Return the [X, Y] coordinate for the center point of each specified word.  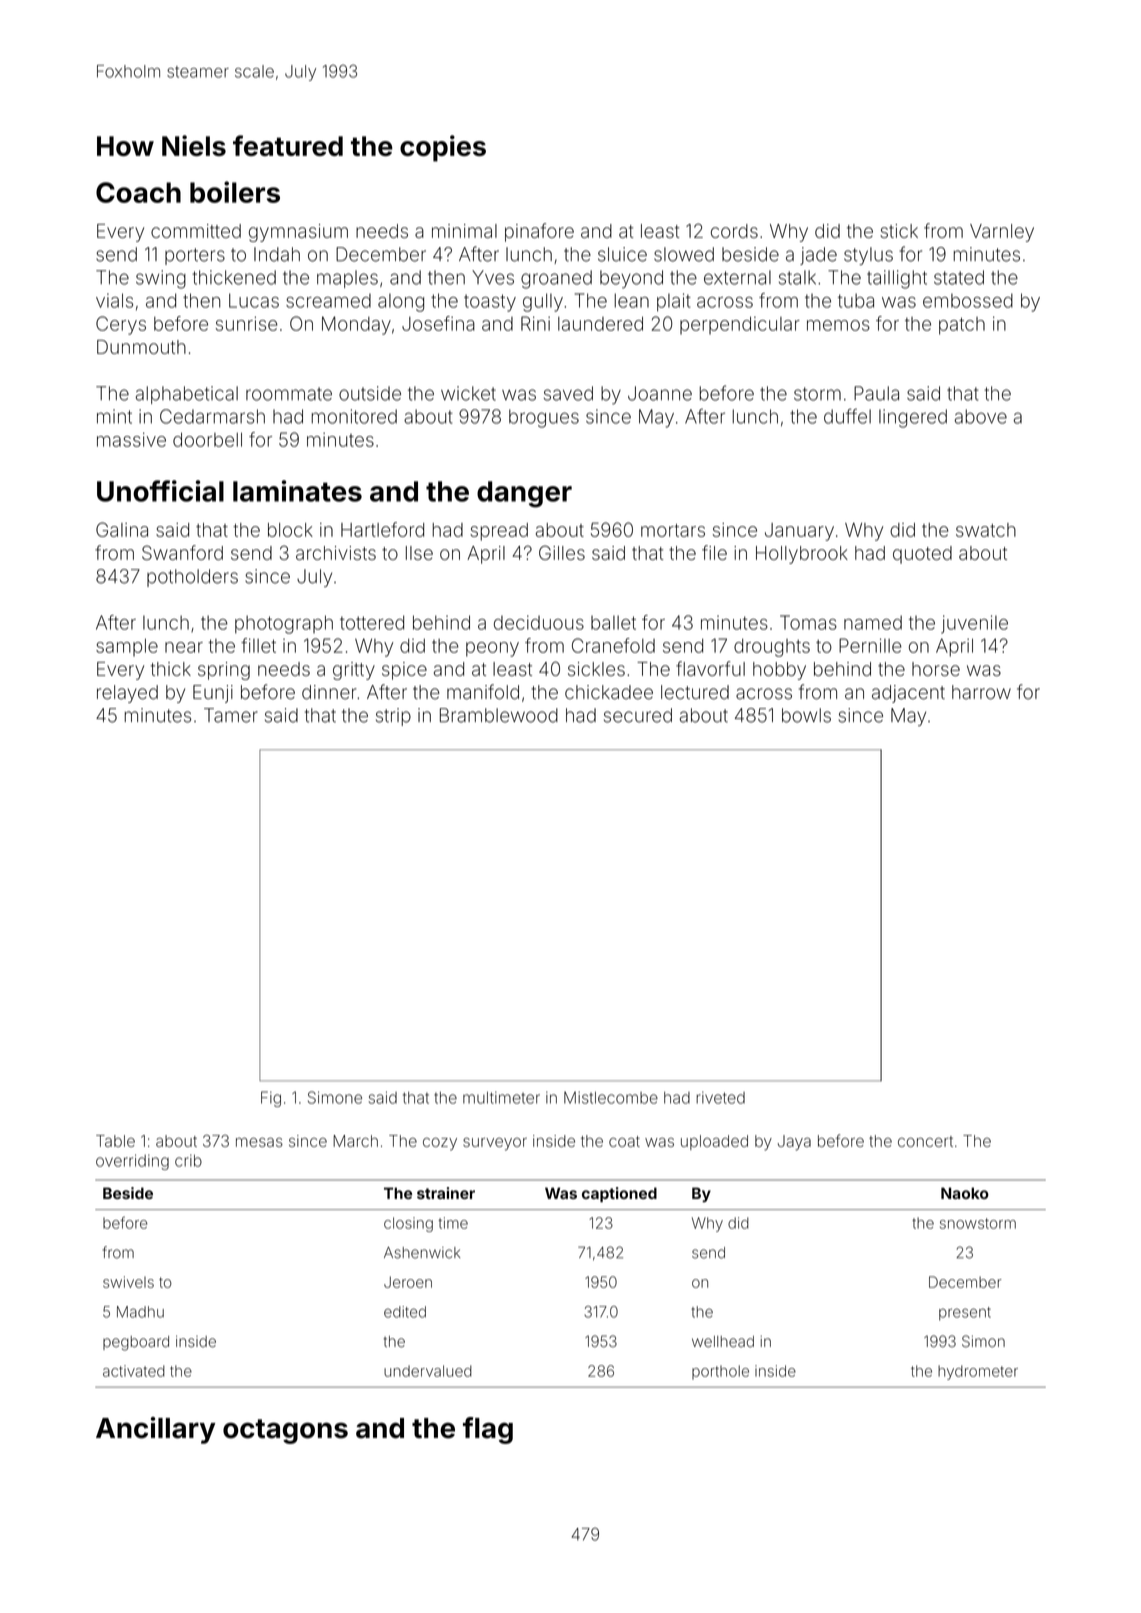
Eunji [213, 694]
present [965, 1314]
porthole [720, 1372]
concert [925, 1141]
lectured [695, 692]
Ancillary [155, 1430]
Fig [271, 1099]
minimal [464, 231]
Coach [138, 192]
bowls [806, 715]
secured [638, 715]
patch [962, 326]
